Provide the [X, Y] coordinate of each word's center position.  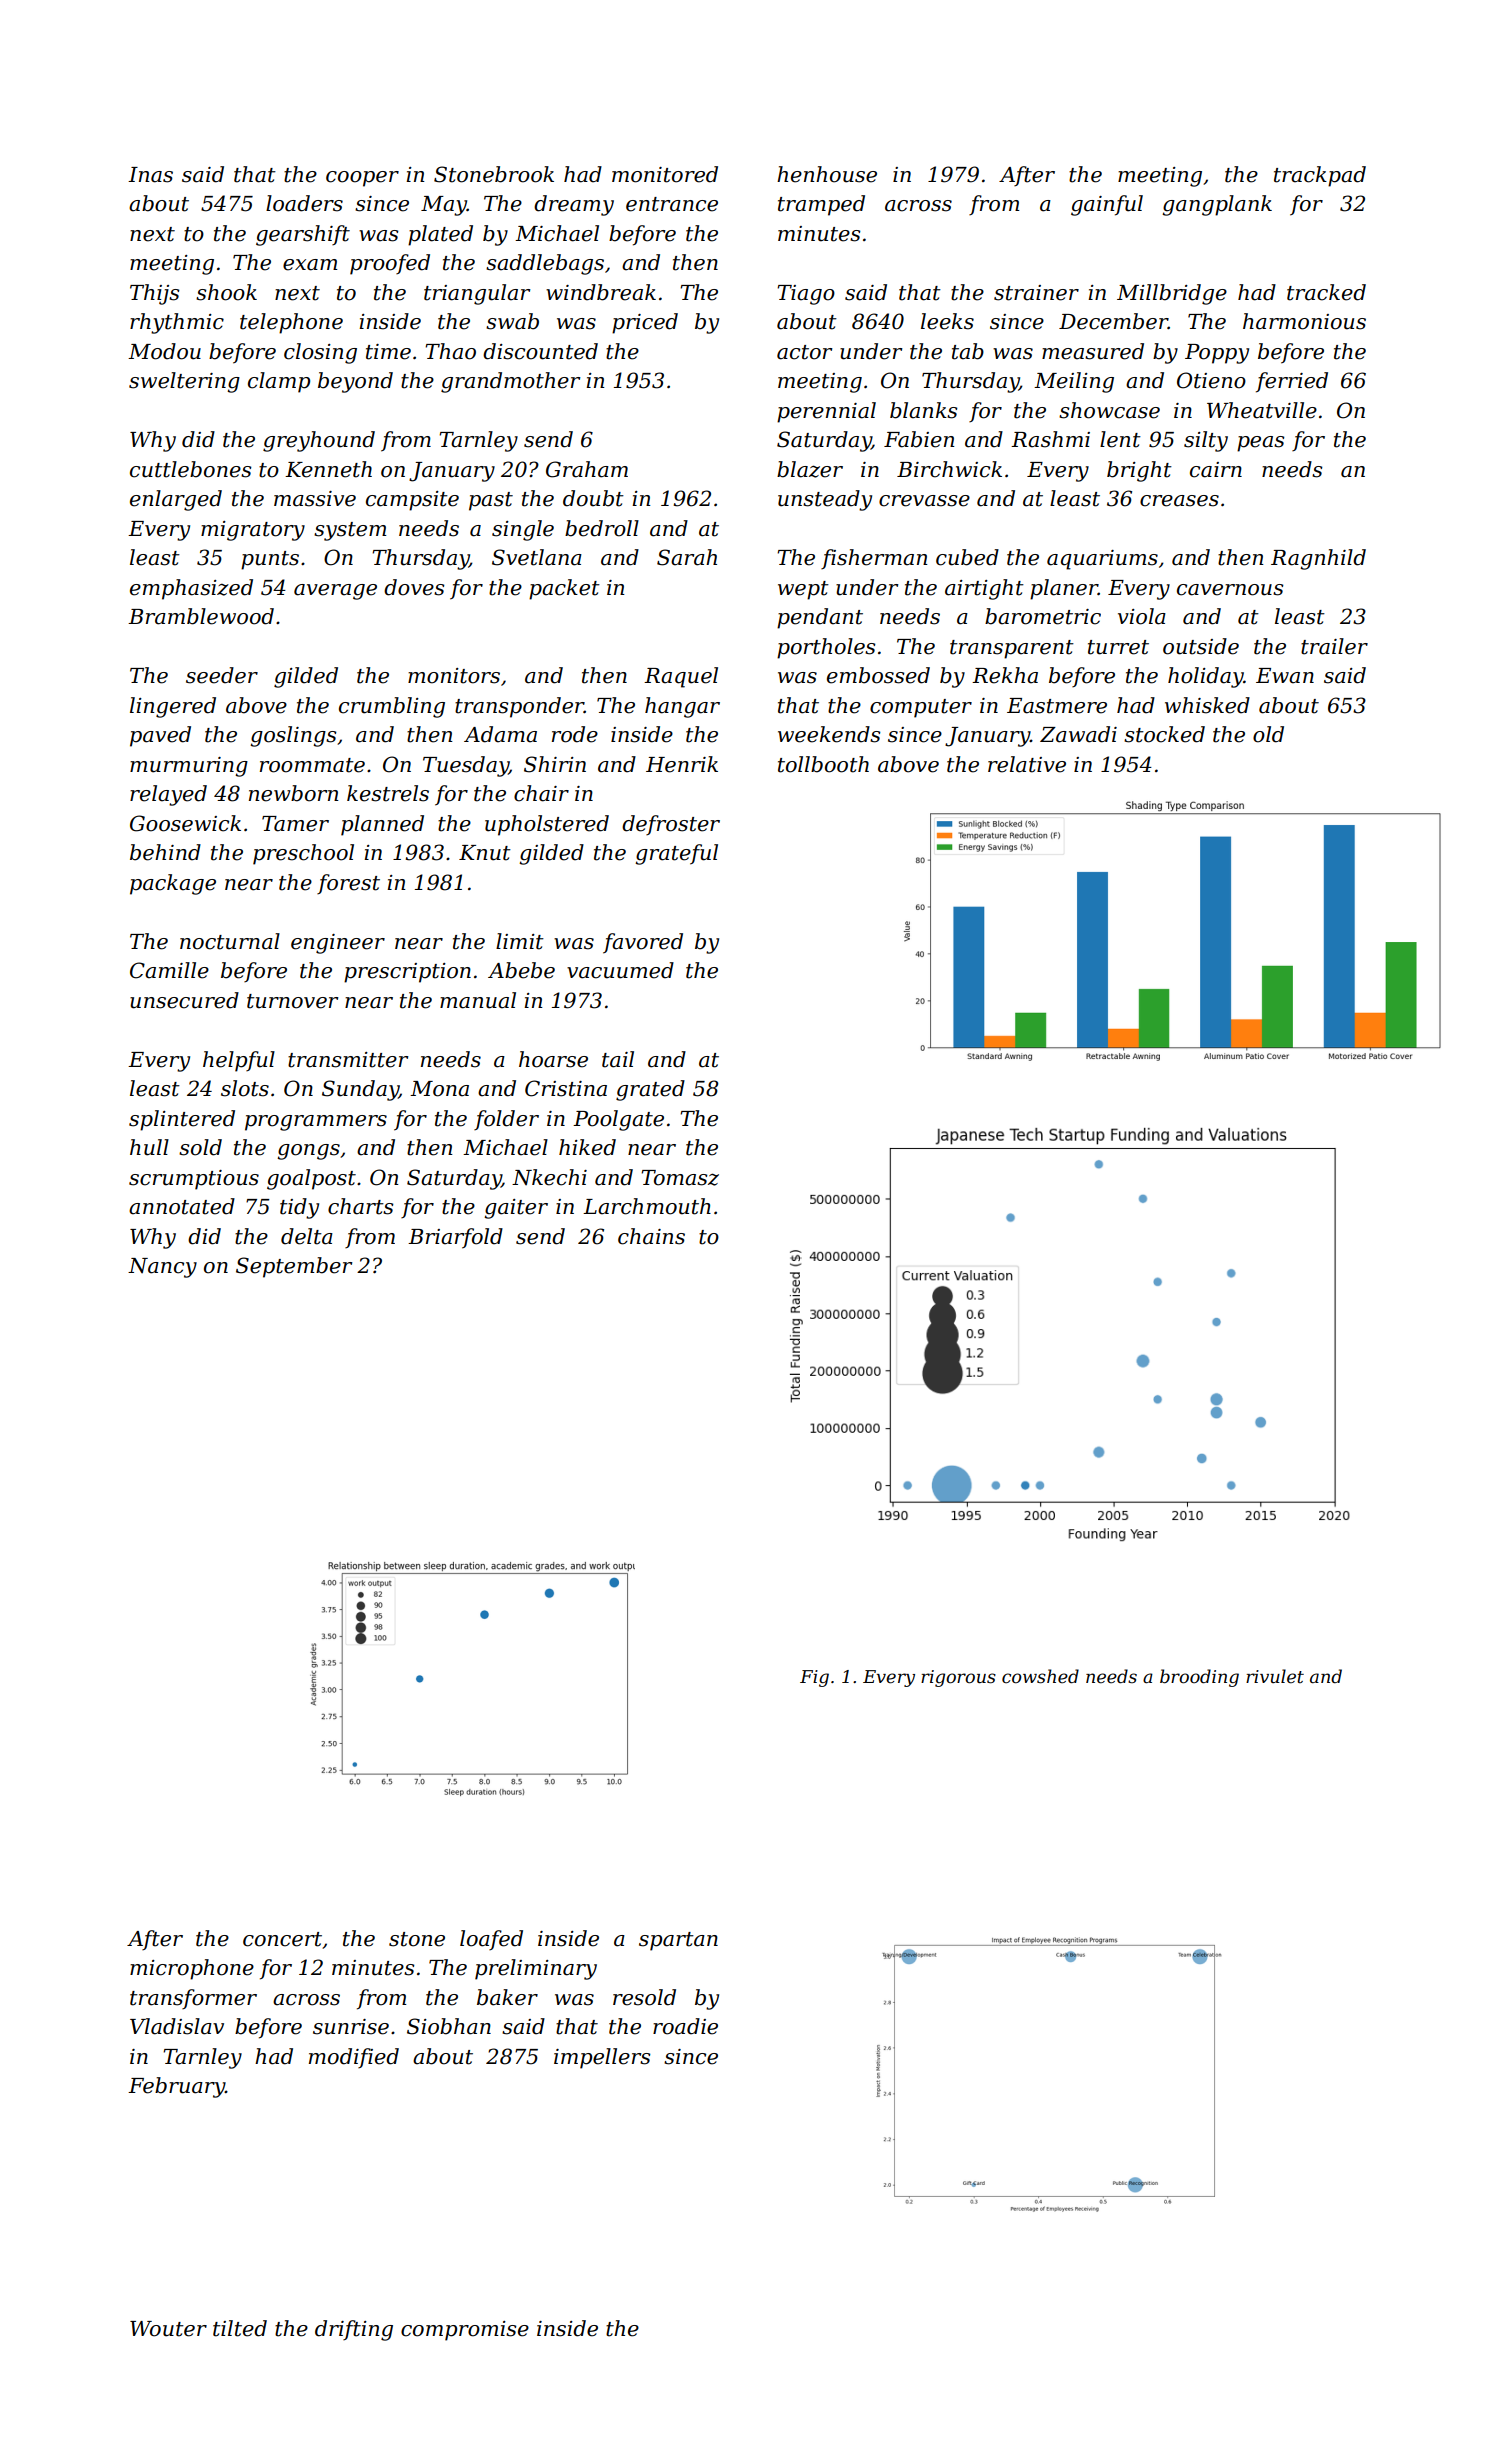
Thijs [154, 294]
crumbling [392, 707]
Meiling [1074, 382]
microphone [192, 1969]
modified [354, 2058]
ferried [1292, 382]
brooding [1199, 1678]
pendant [820, 618]
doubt [593, 498]
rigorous [958, 1678]
